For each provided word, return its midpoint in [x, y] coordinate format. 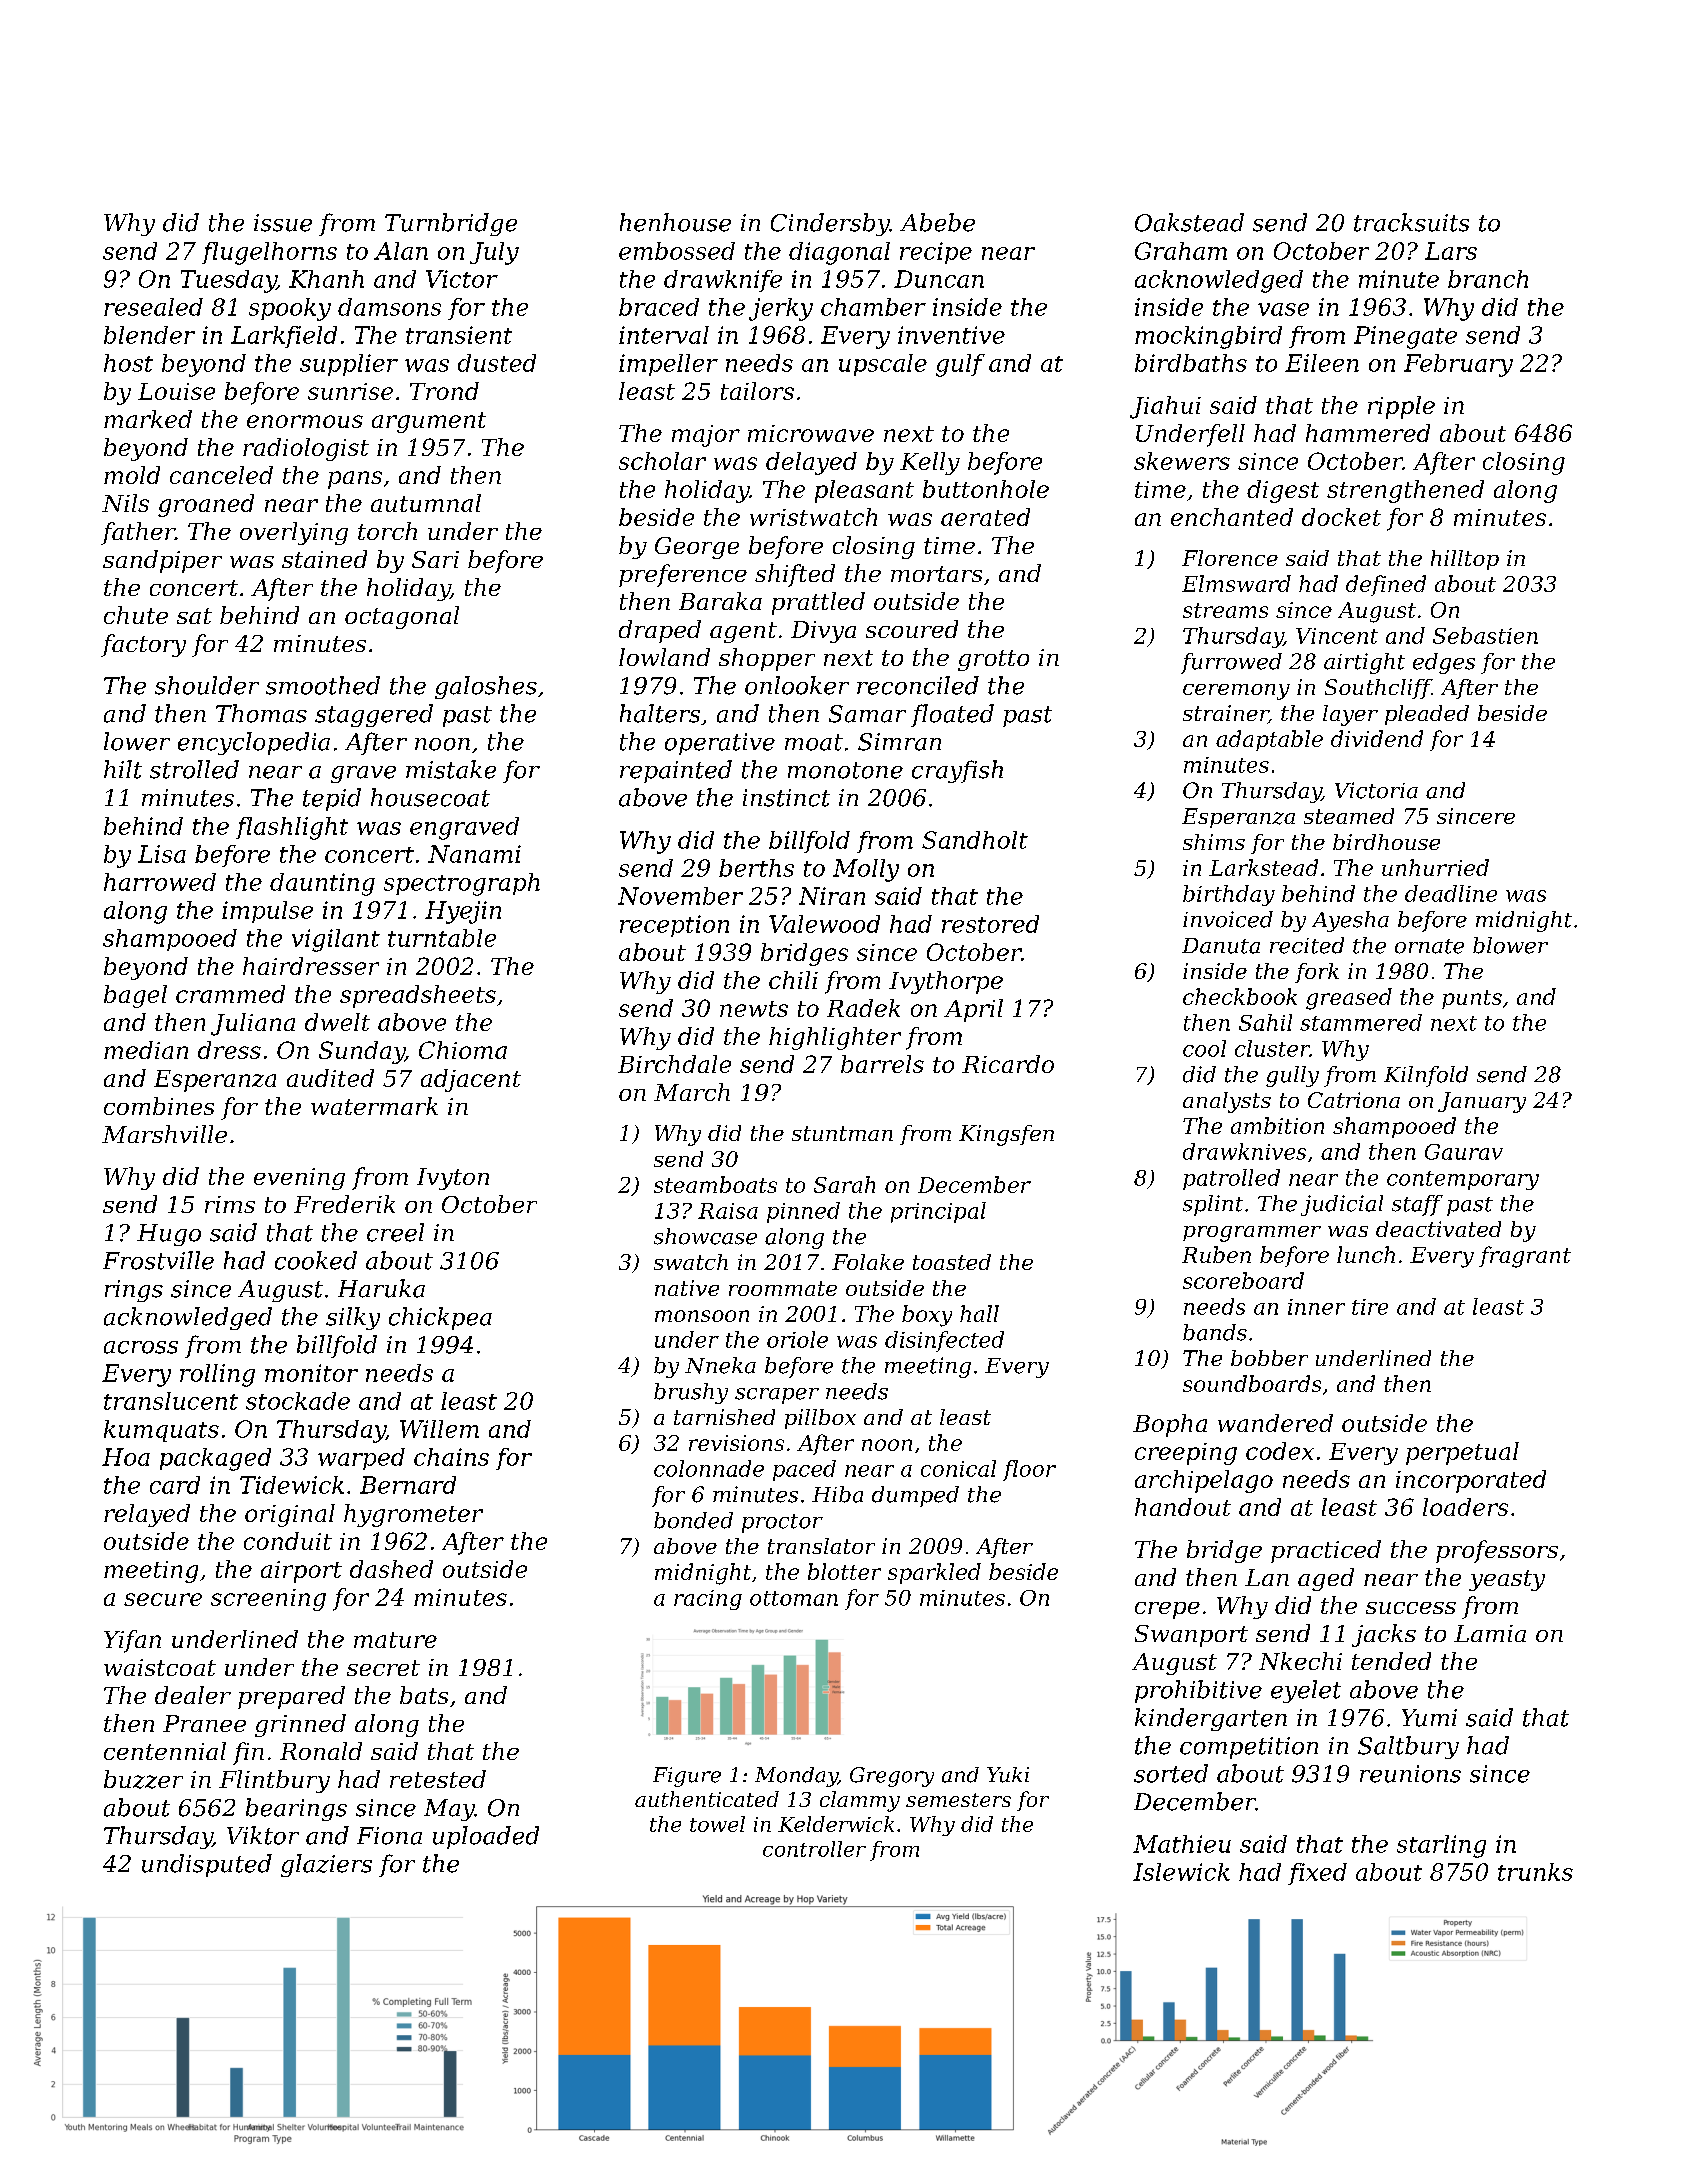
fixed [1317, 1874]
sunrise [350, 391]
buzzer [143, 1779]
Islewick [1181, 1872]
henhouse [675, 222]
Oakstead [1189, 222]
